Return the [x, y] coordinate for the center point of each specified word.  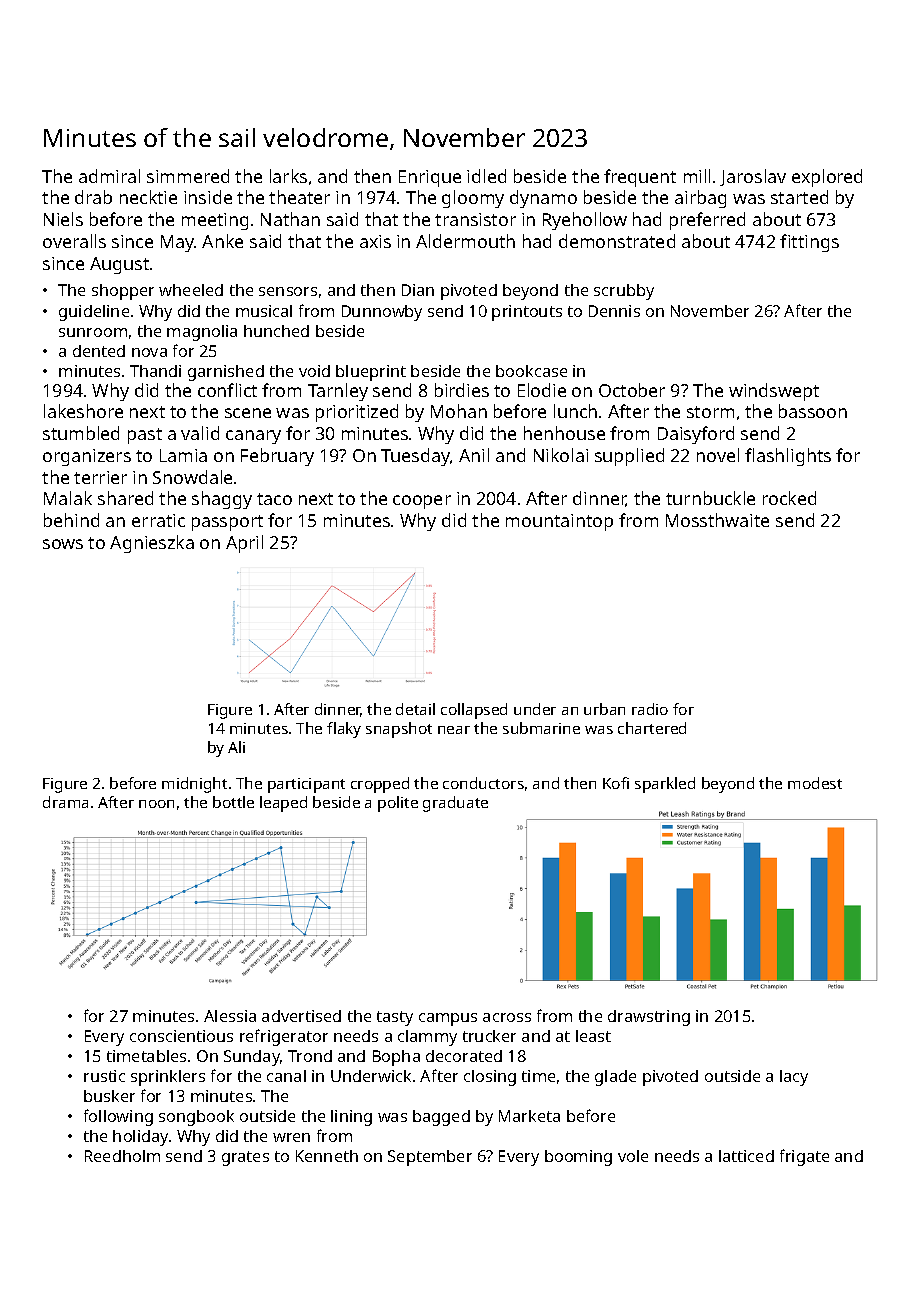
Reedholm [122, 1156]
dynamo [543, 199]
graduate [455, 804]
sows [63, 544]
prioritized [357, 413]
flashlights [788, 457]
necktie [148, 197]
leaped [283, 804]
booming [578, 1158]
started [799, 197]
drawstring [649, 1018]
